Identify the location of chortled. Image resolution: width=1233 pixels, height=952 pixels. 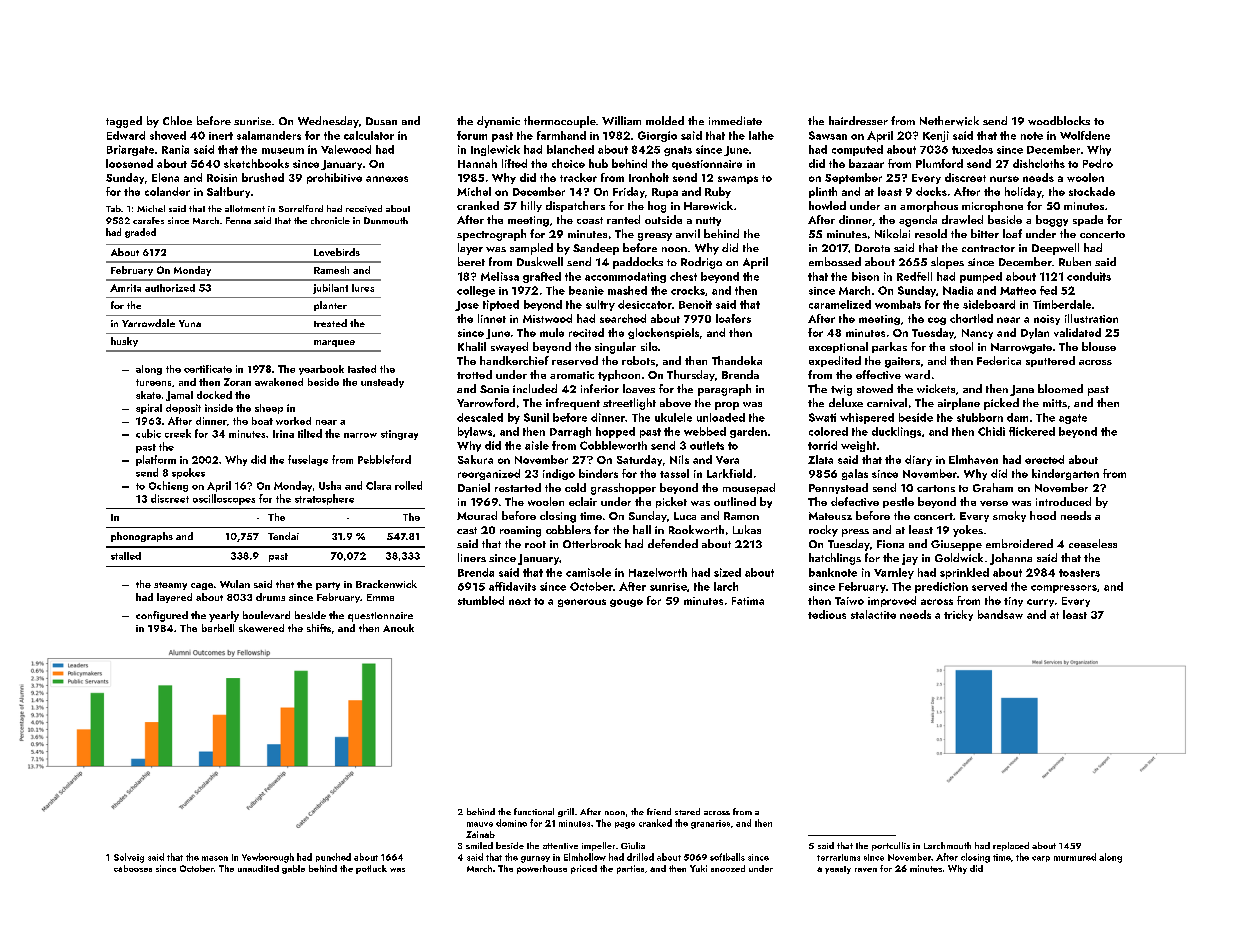
(971, 318).
